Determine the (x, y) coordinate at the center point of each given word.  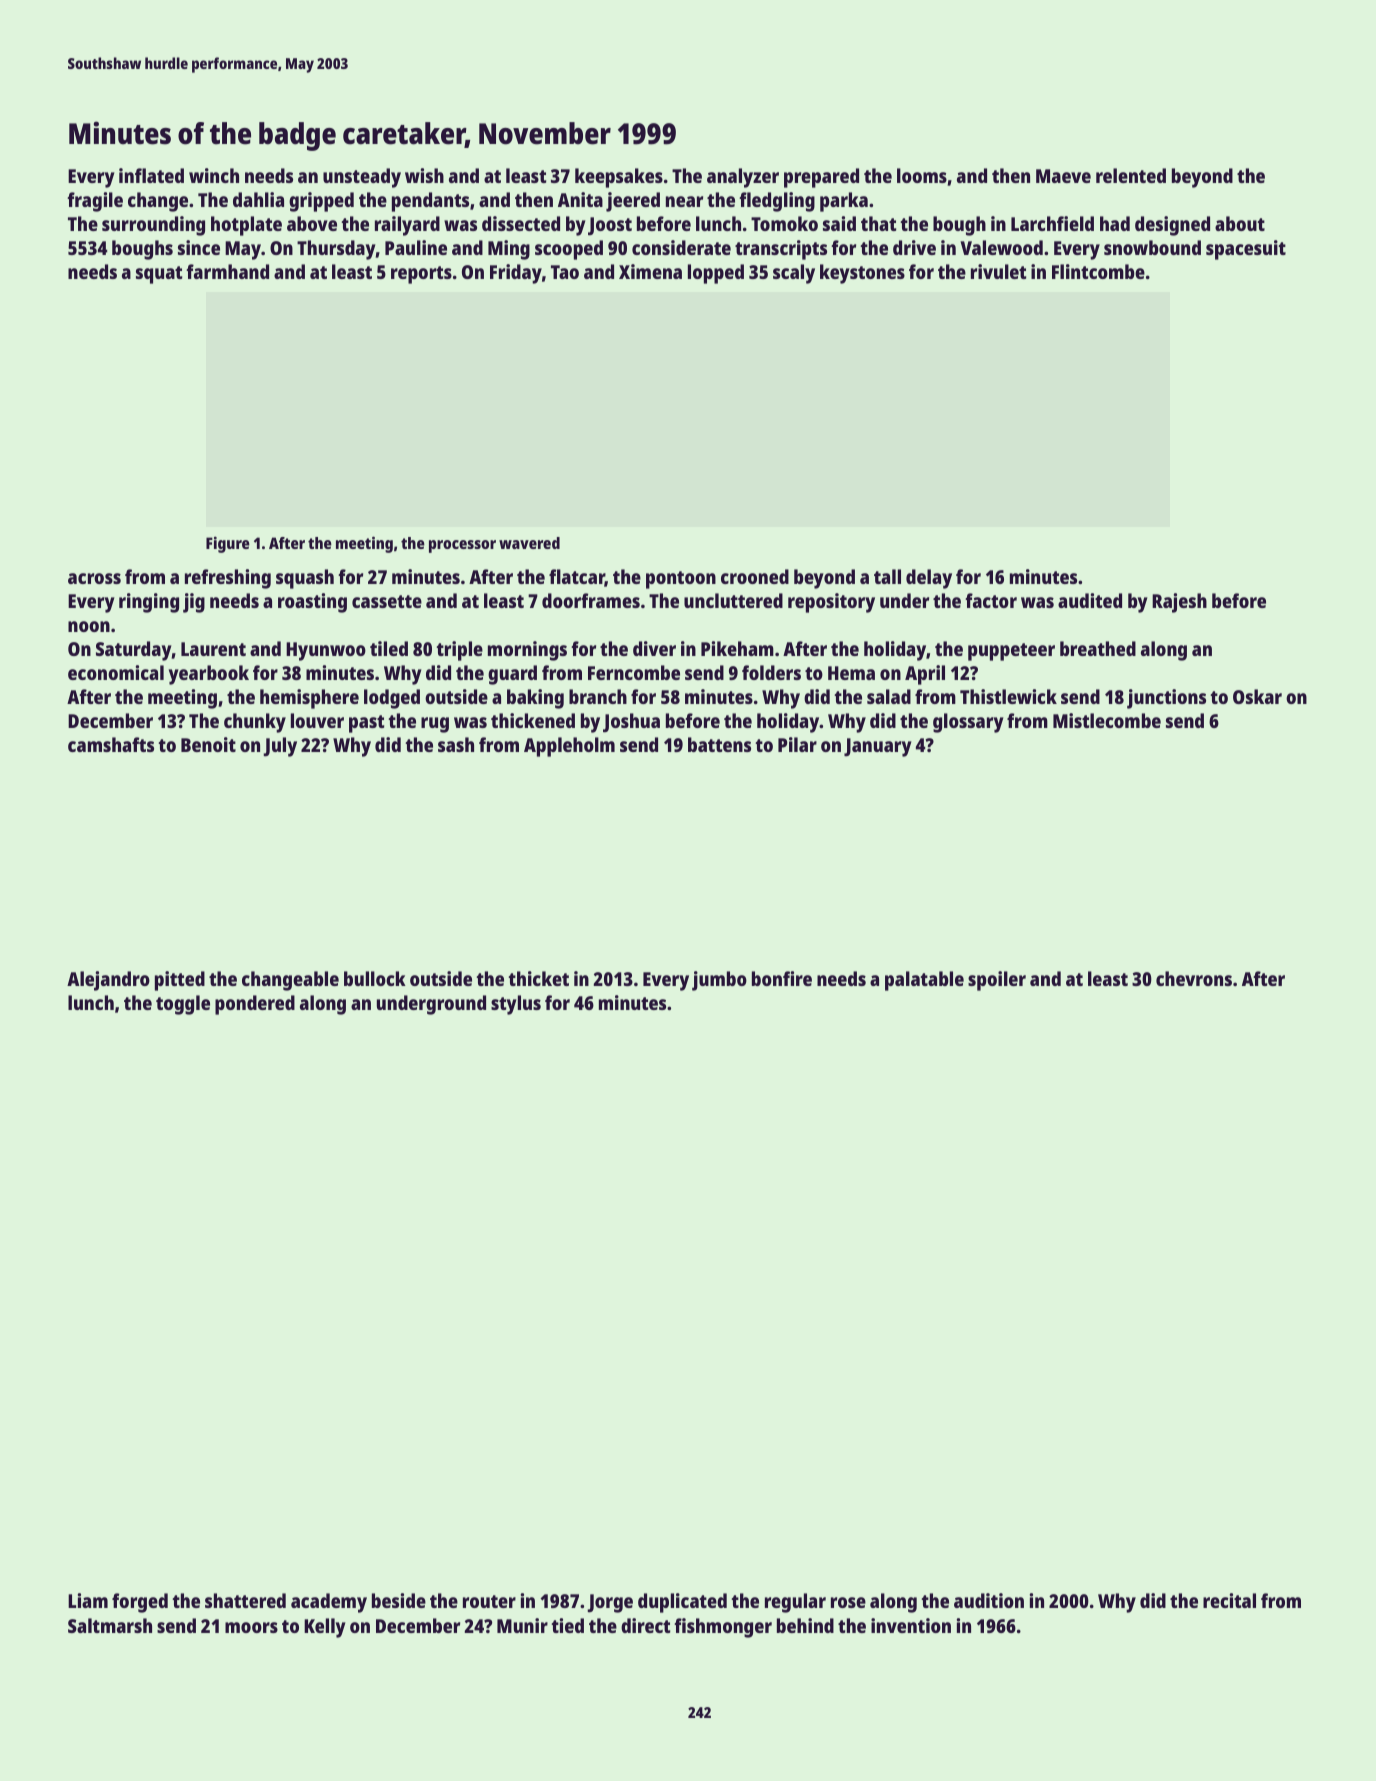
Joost (610, 226)
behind (805, 1625)
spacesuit (1246, 250)
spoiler (997, 981)
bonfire (782, 978)
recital (1229, 1600)
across (94, 578)
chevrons (1194, 978)
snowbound (1152, 247)
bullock (375, 978)
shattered (245, 1600)
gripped (321, 202)
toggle (183, 1005)
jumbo (719, 981)
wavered (529, 543)
